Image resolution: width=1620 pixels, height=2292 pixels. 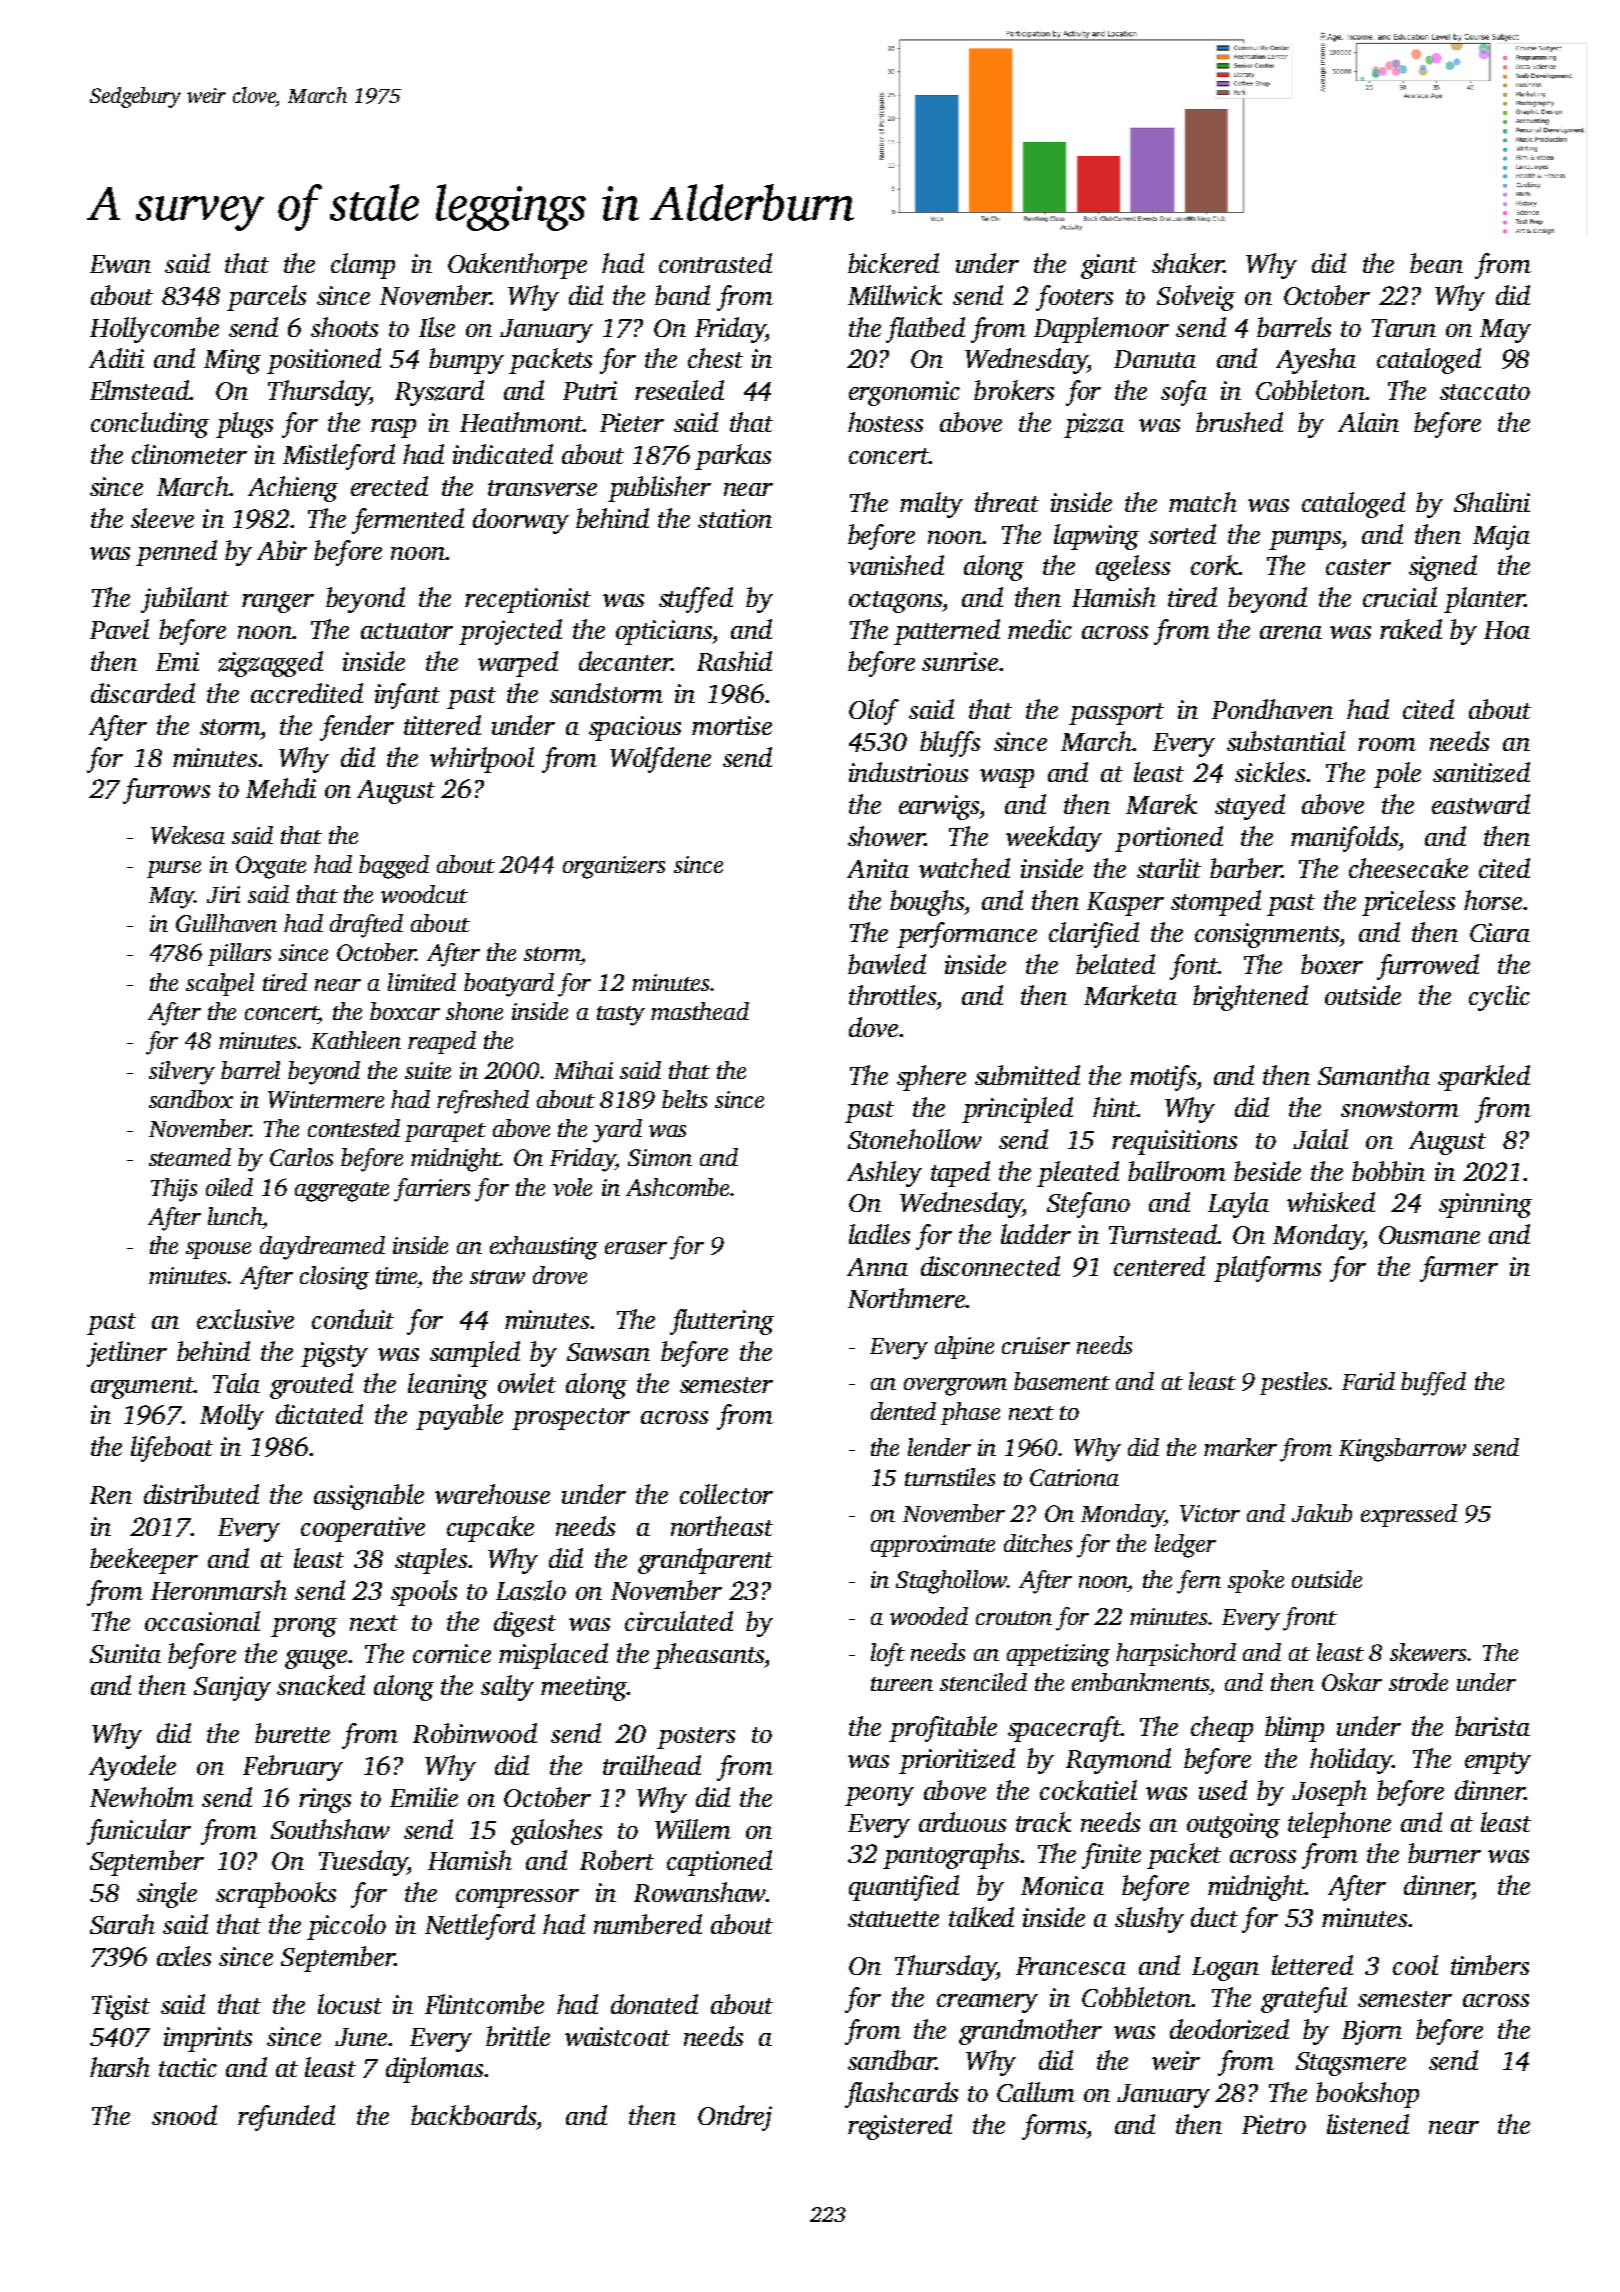 I want to click on furrows, so click(x=166, y=791).
